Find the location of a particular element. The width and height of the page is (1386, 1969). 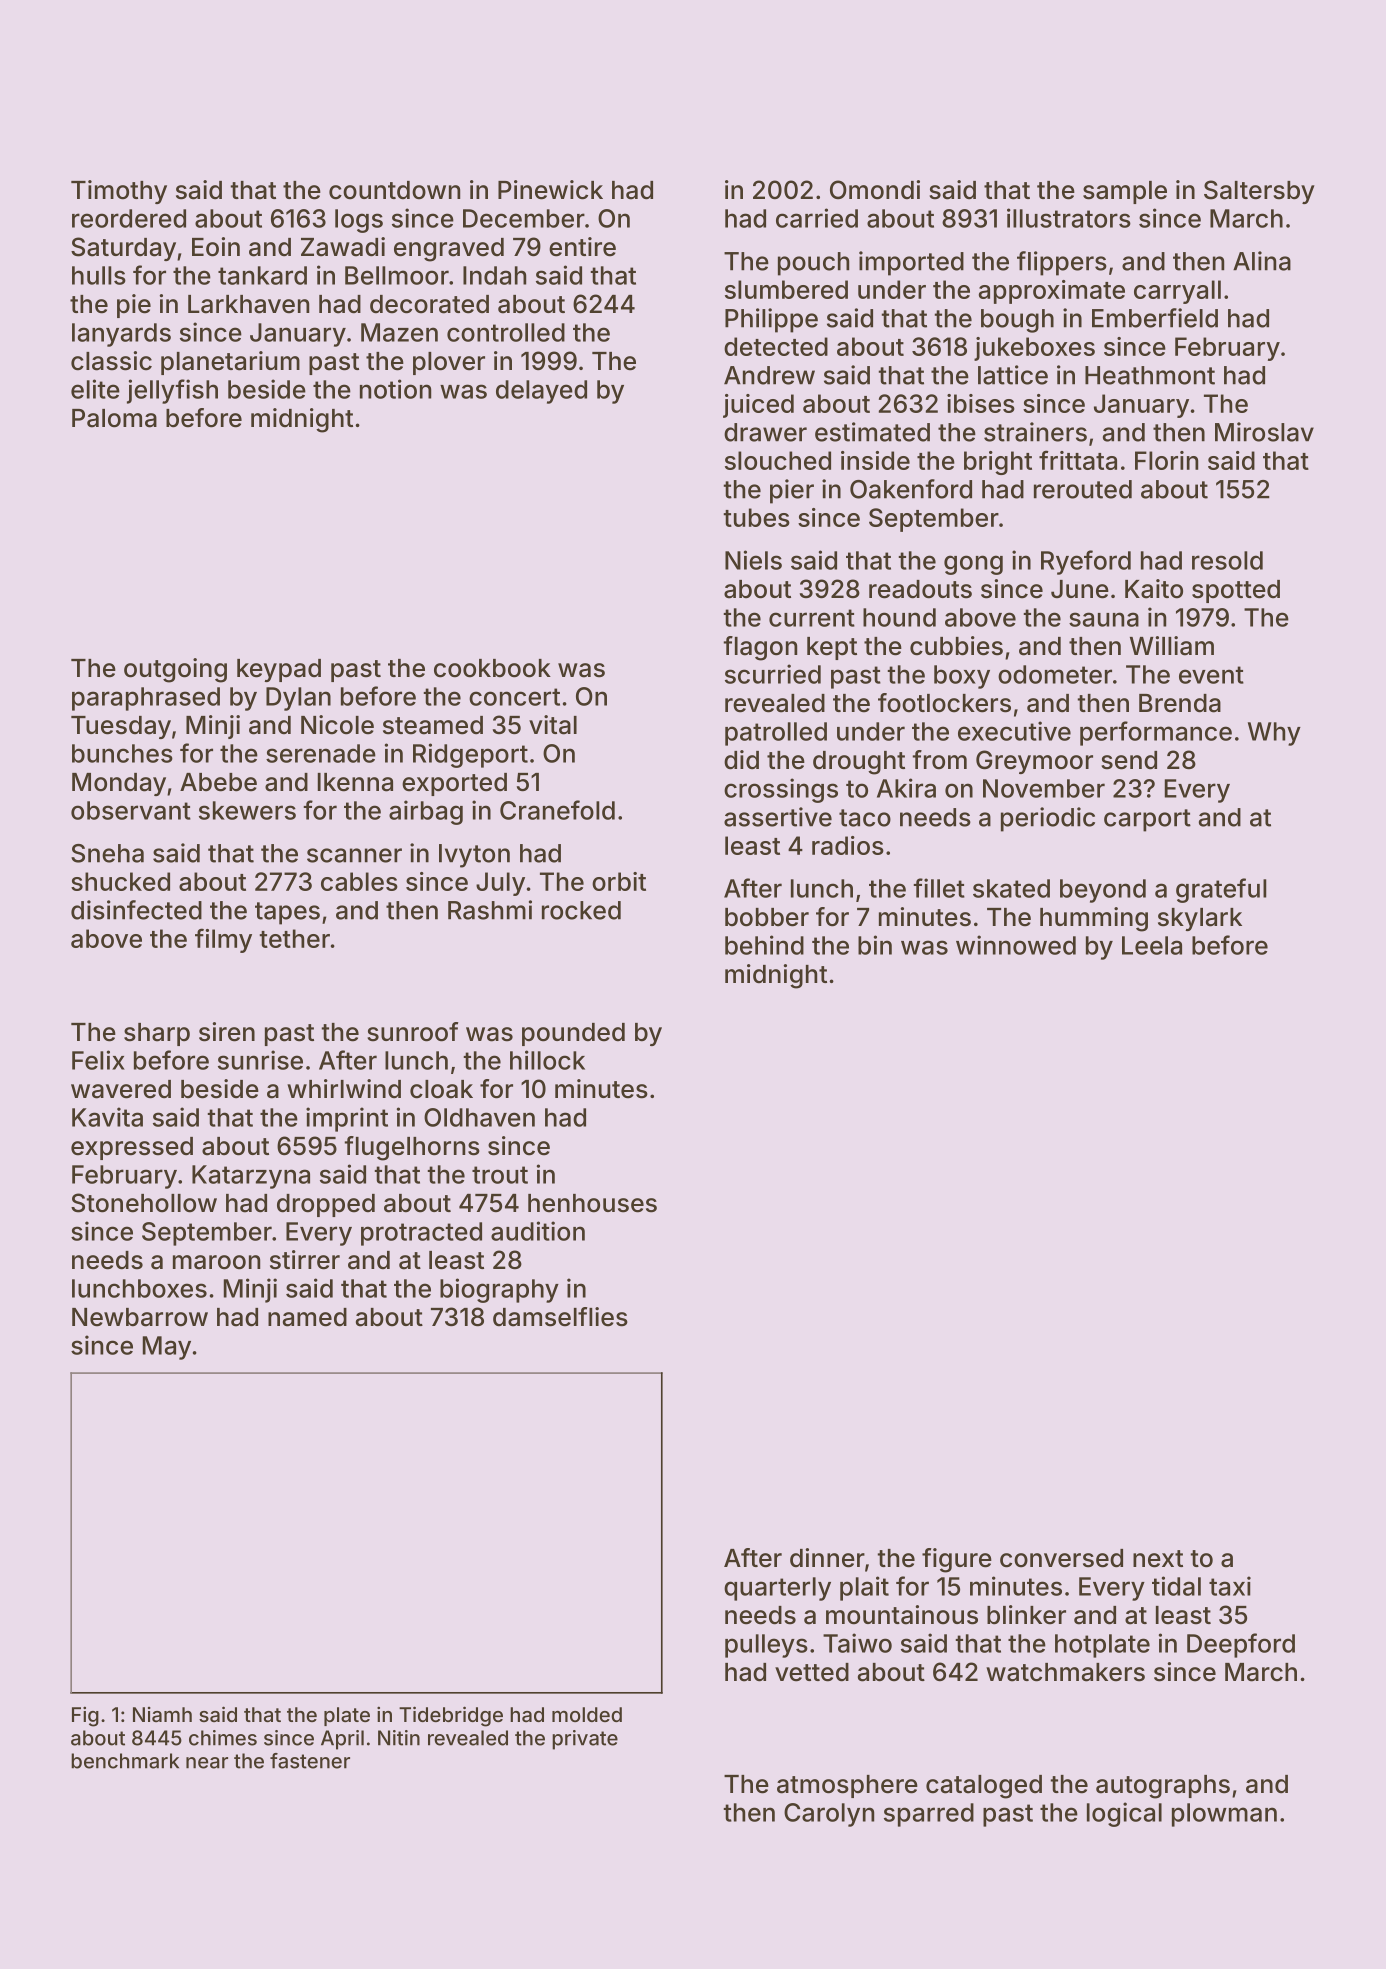

next is located at coordinates (1158, 1559).
